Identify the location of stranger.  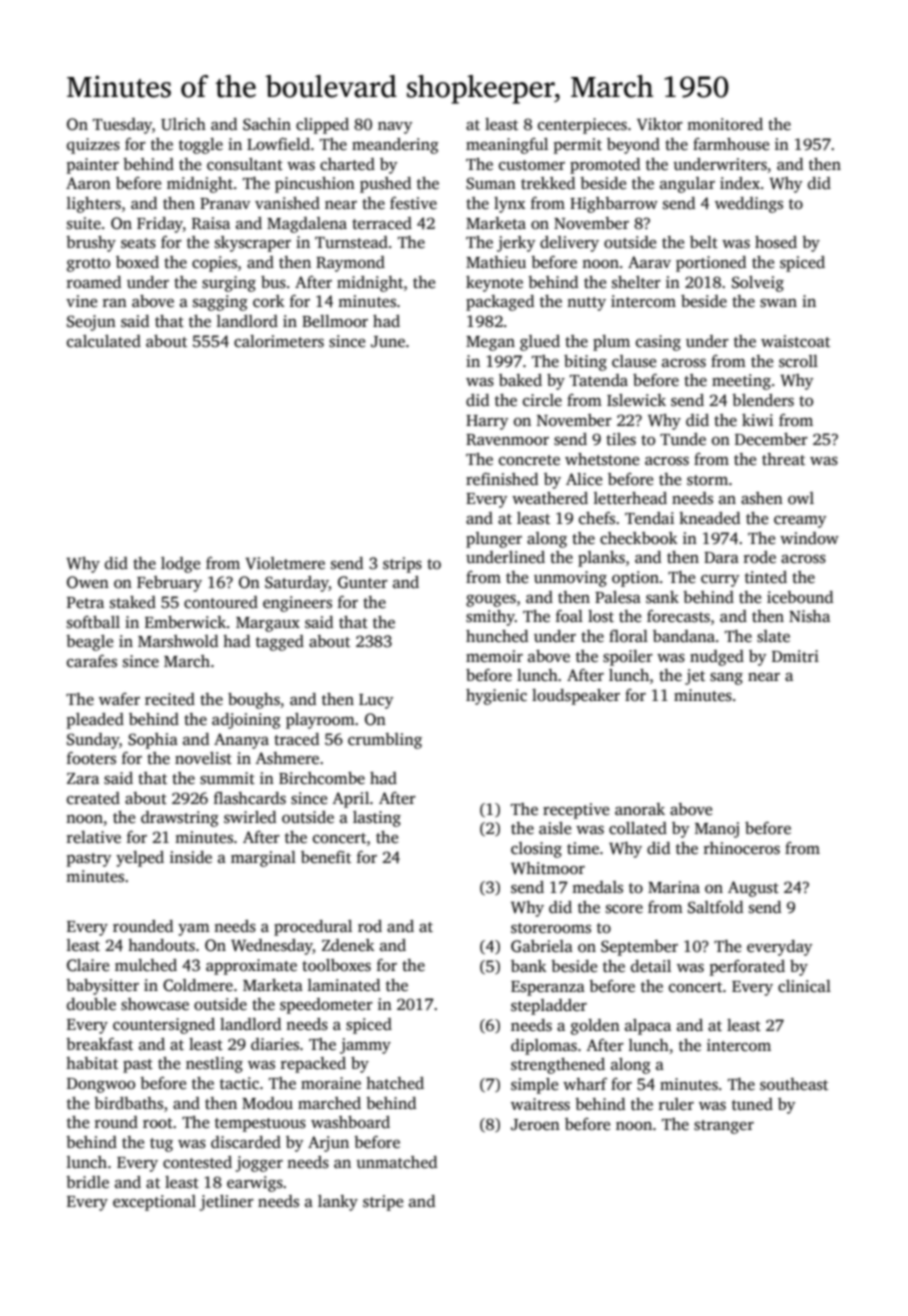
(724, 1127).
